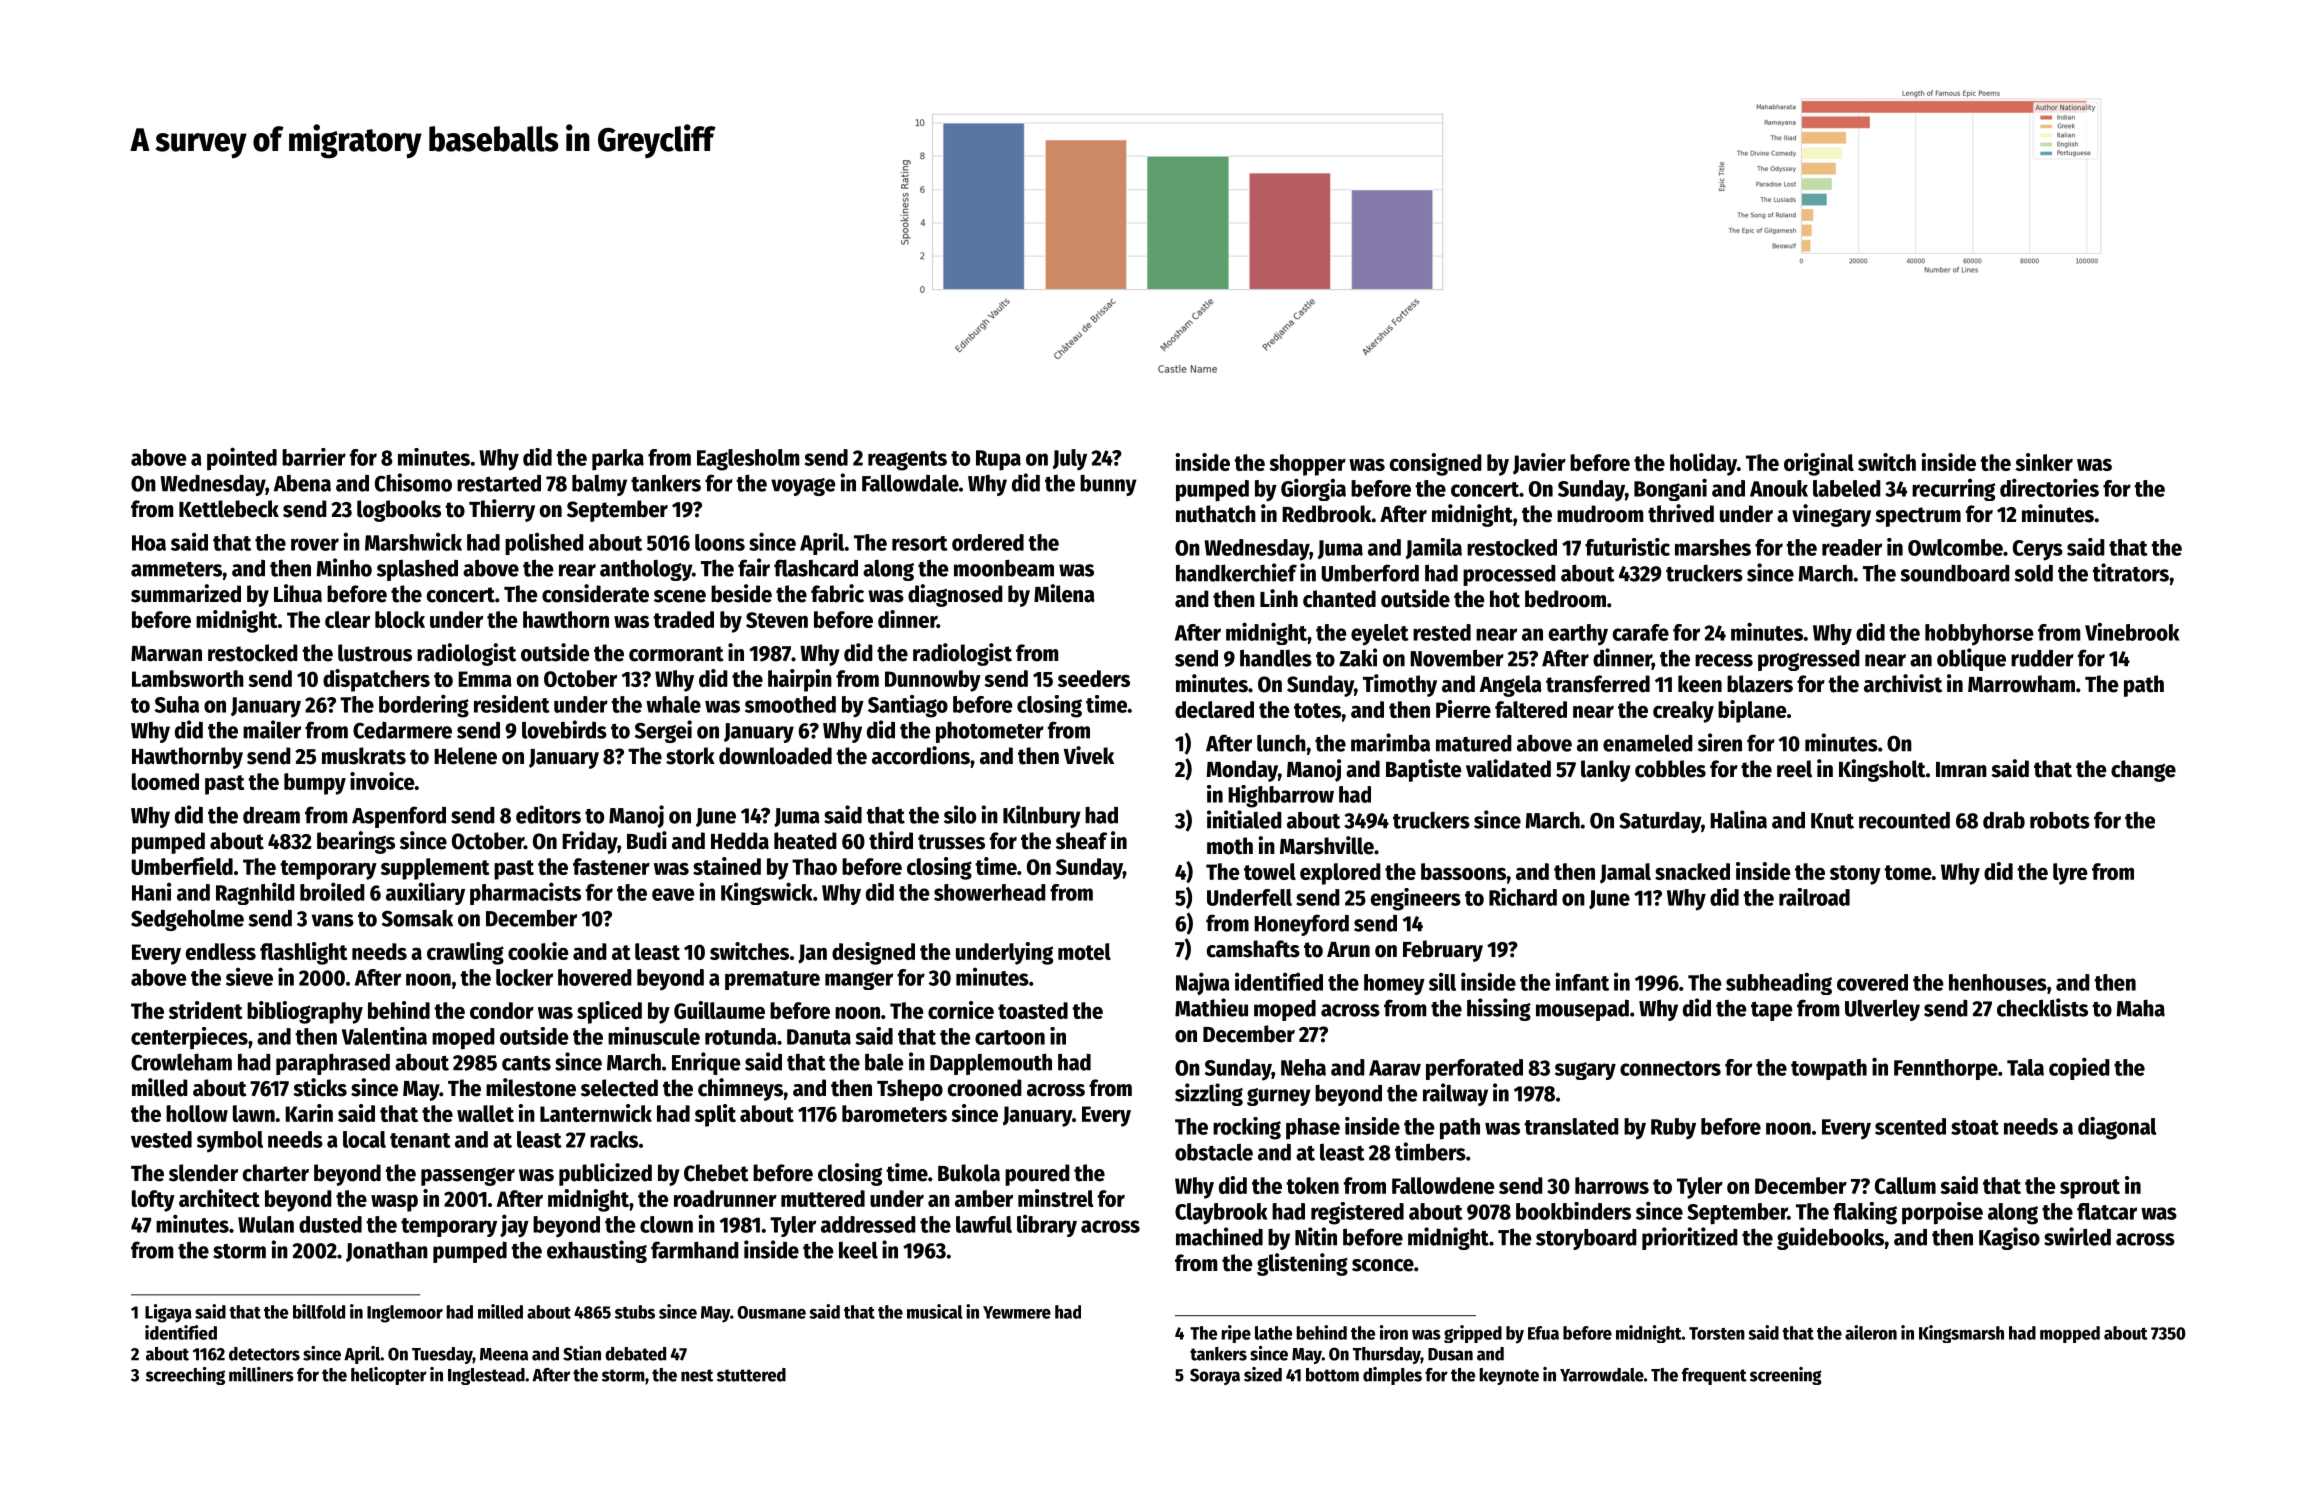 Image resolution: width=2322 pixels, height=1502 pixels. Describe the element at coordinates (716, 1173) in the page. I see `Chebet` at that location.
